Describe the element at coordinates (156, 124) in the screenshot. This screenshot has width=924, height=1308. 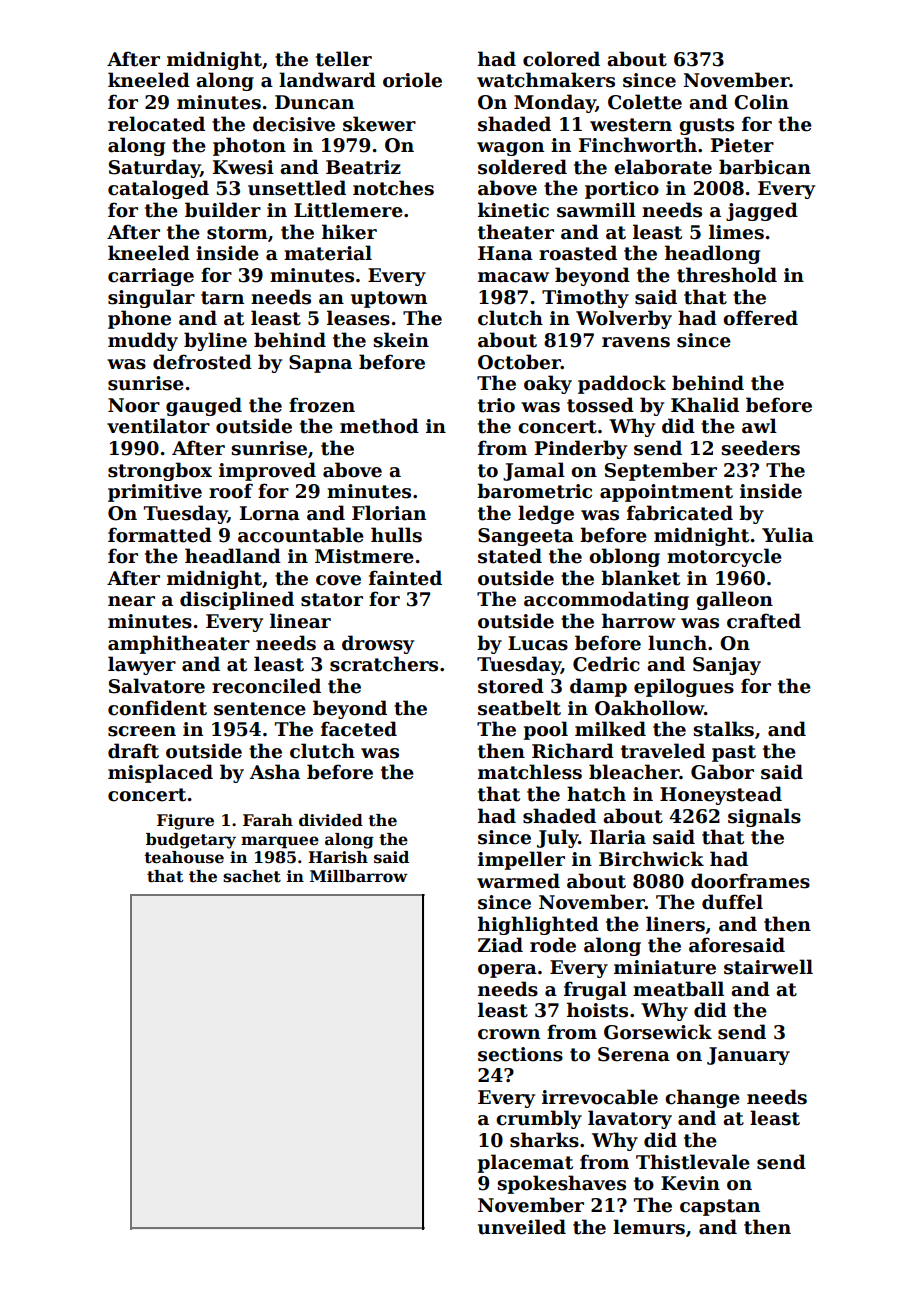
I see `relocated` at that location.
